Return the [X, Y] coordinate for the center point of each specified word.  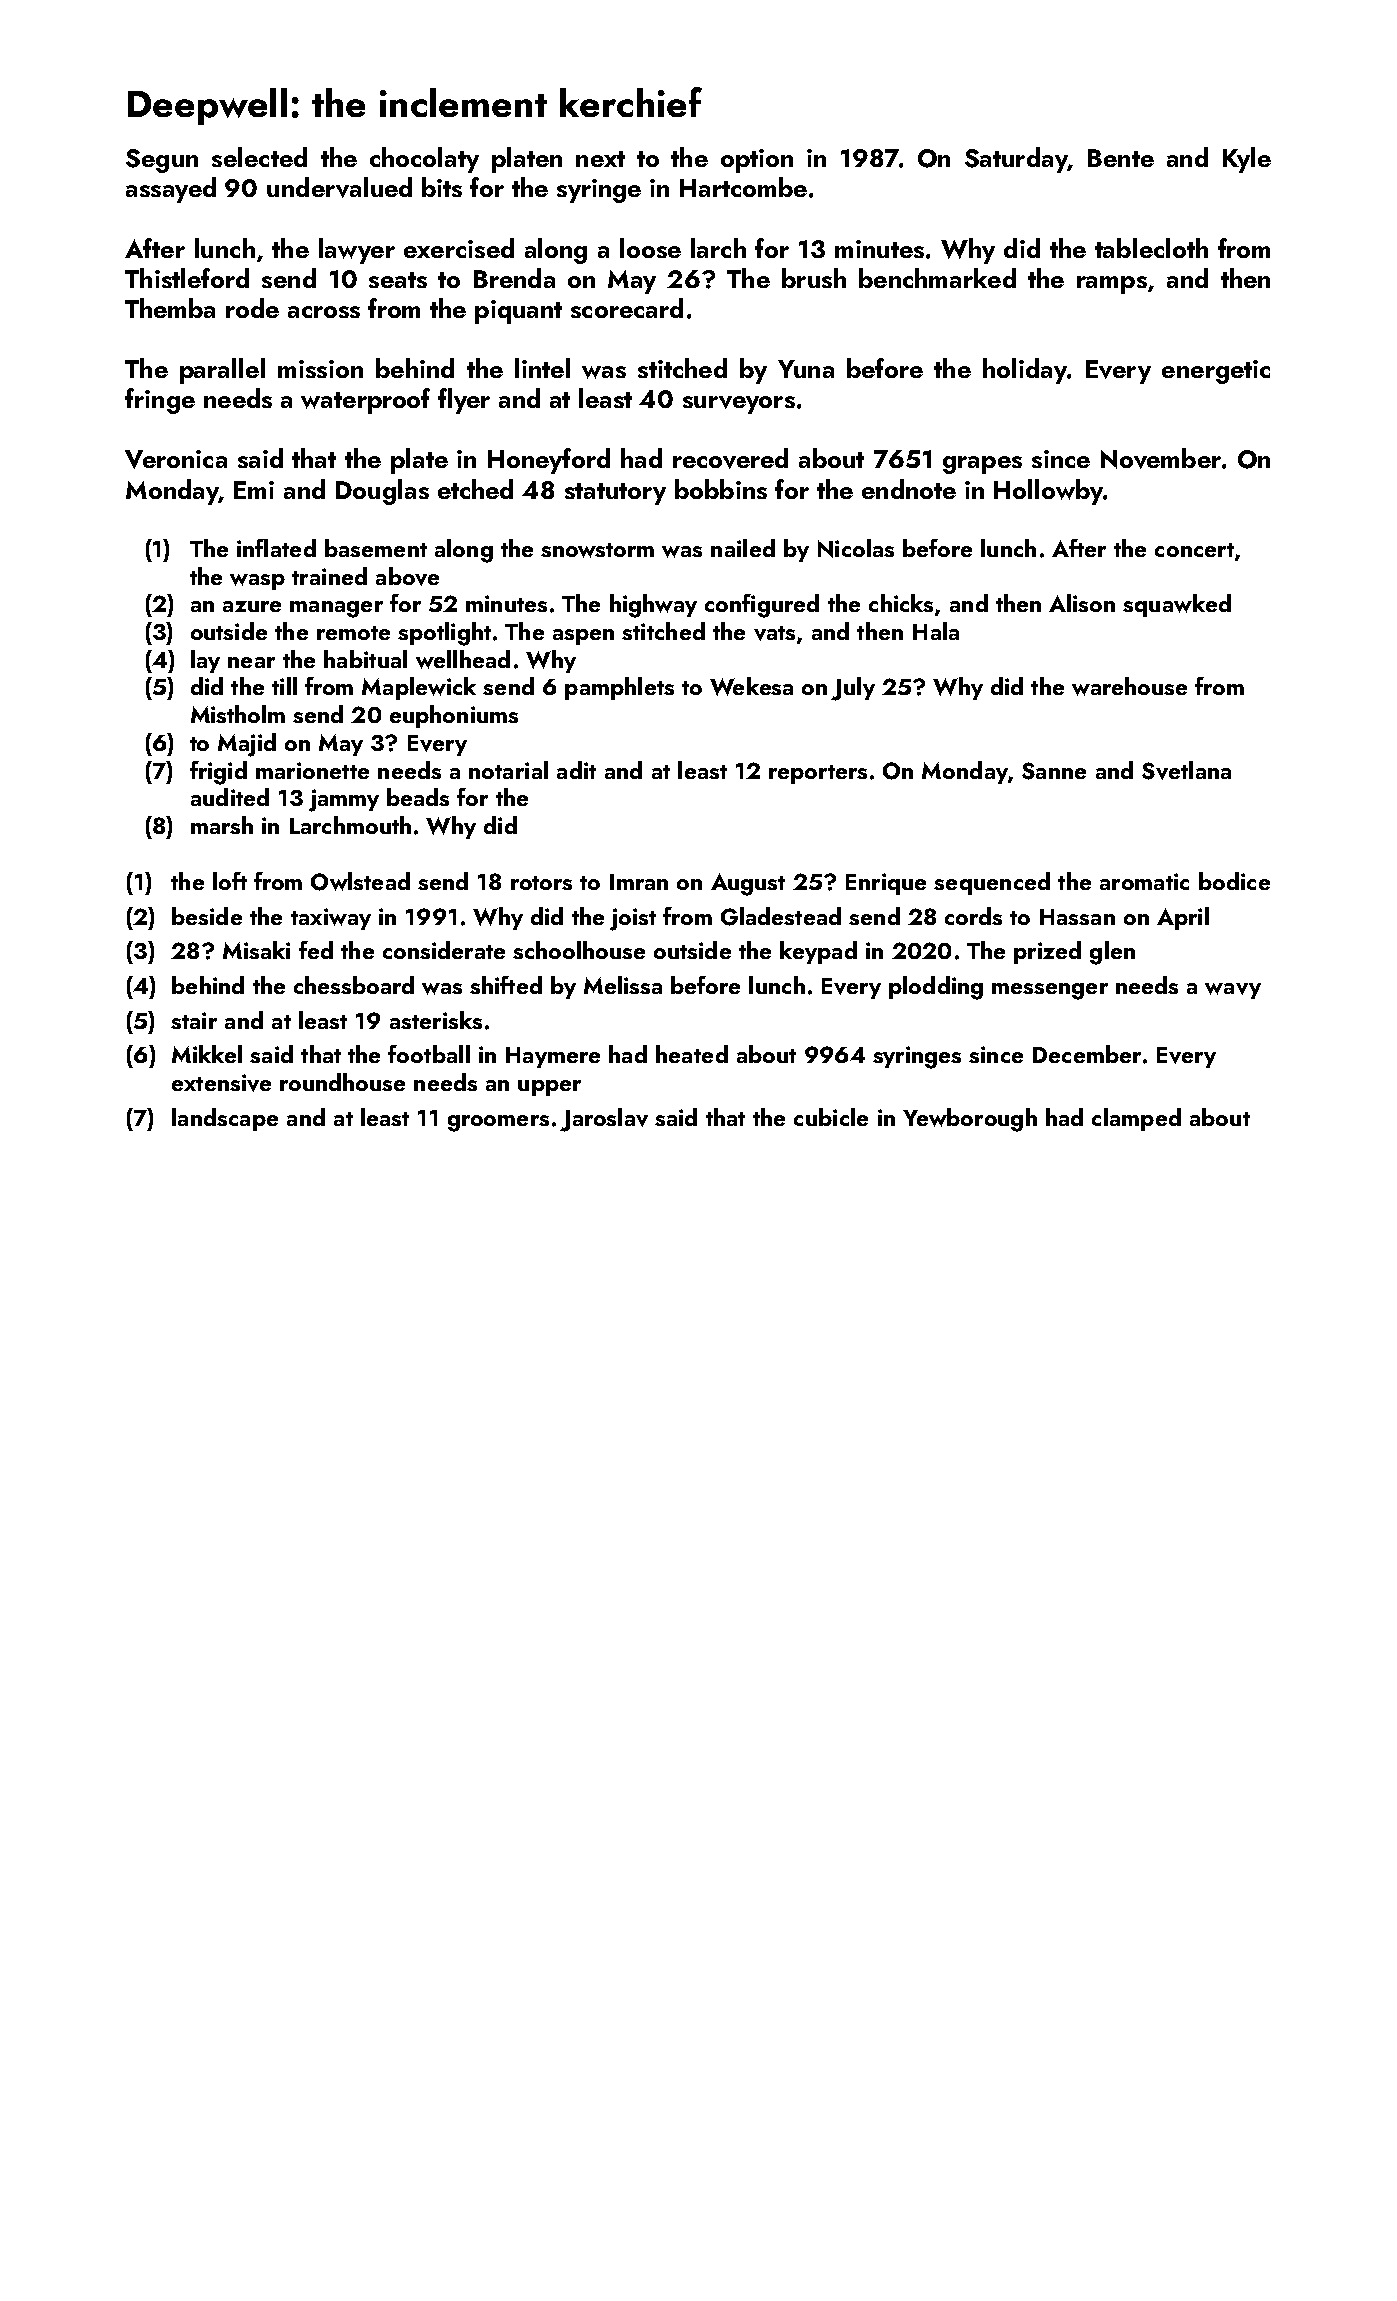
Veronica [176, 459]
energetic [1216, 372]
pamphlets [619, 688]
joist [633, 919]
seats [398, 280]
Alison [1082, 603]
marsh [222, 825]
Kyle [1247, 160]
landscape [225, 1119]
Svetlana [1186, 770]
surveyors [739, 405]
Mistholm [238, 714]
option [757, 161]
